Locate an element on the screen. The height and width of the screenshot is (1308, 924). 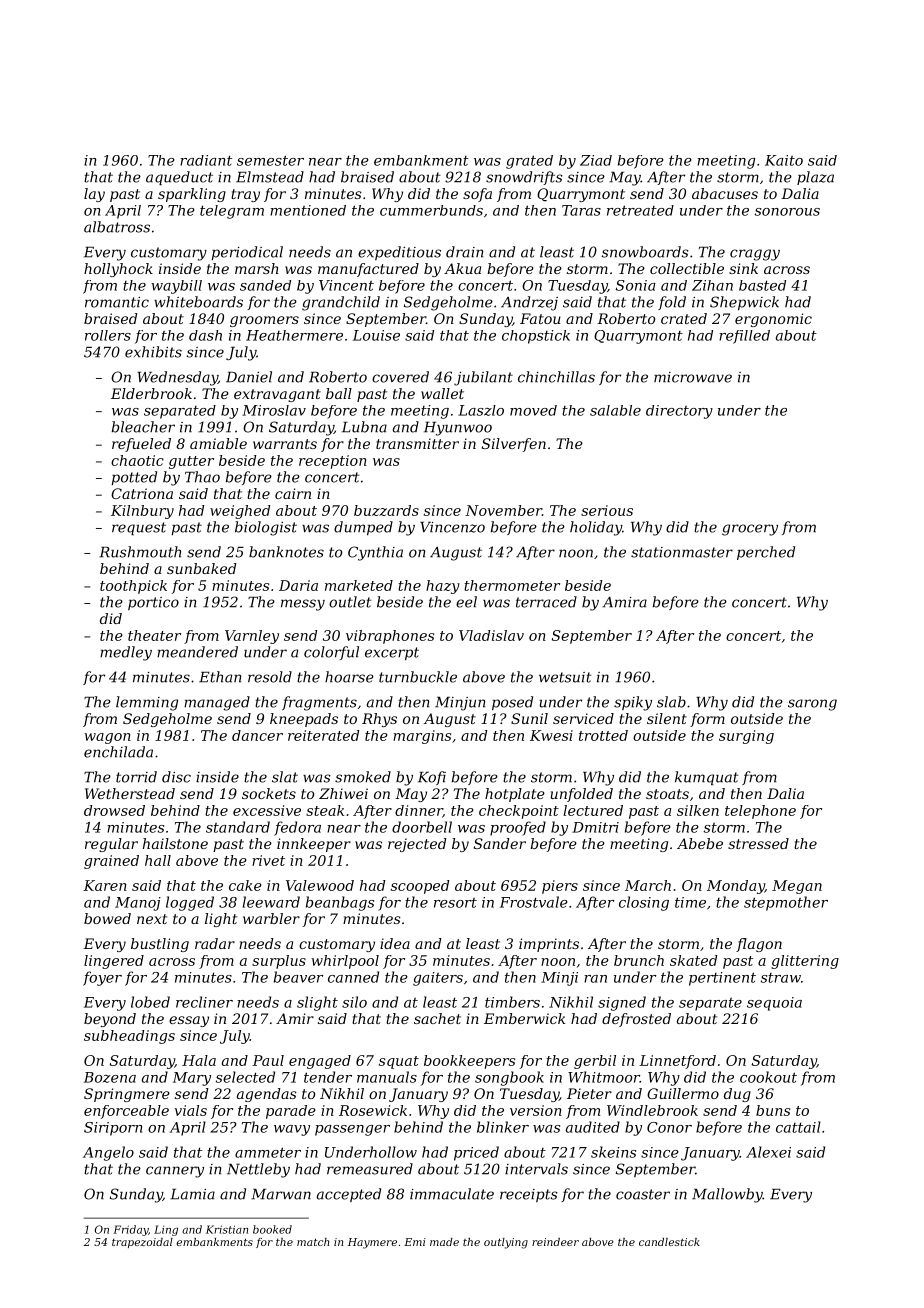
trapezoidal is located at coordinates (142, 1243).
